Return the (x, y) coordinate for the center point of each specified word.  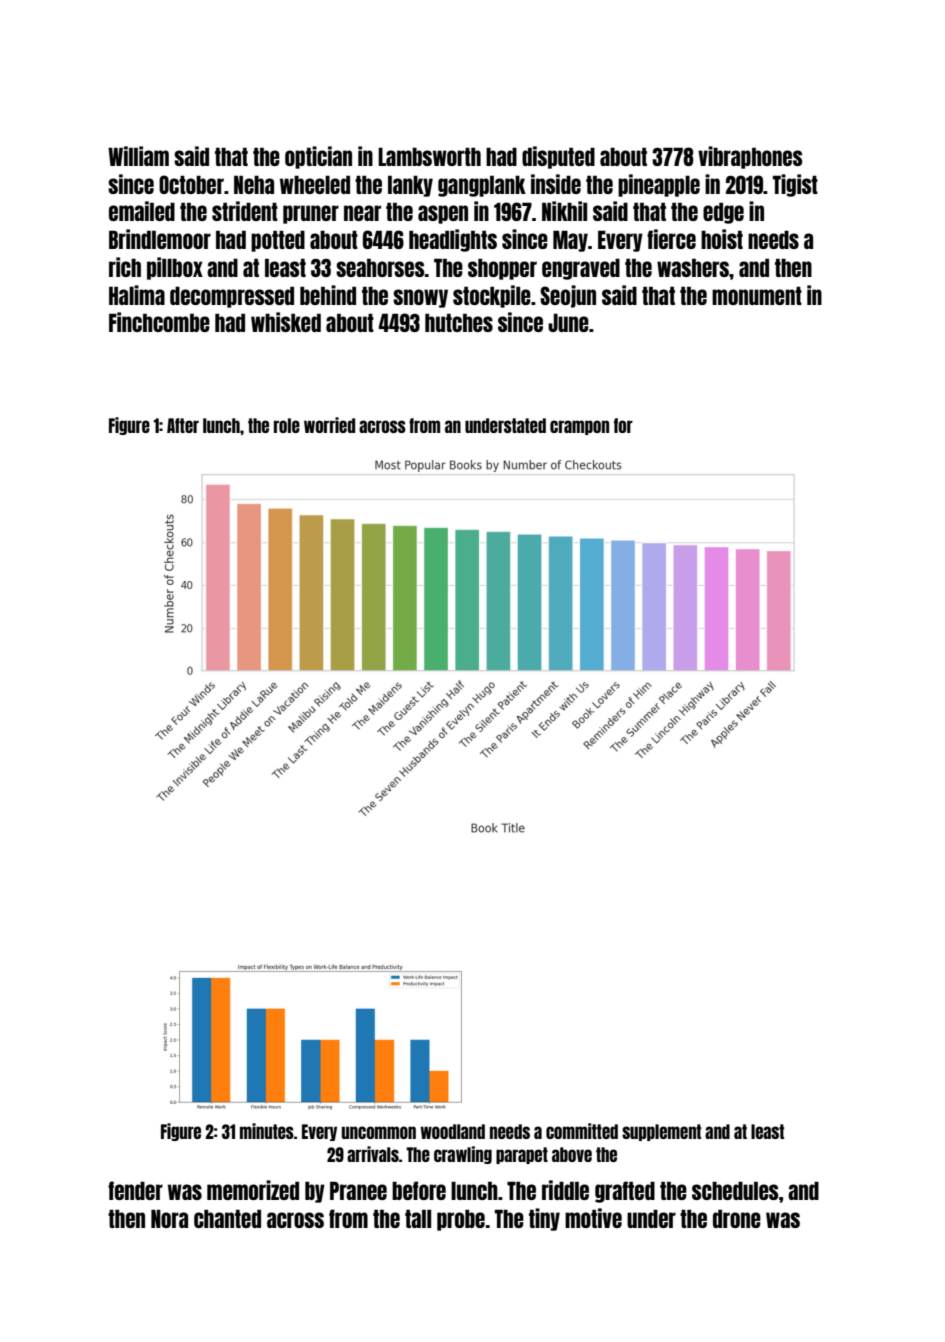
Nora (169, 1218)
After (183, 425)
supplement (661, 1132)
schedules (735, 1190)
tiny (544, 1219)
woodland (452, 1131)
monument (757, 295)
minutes (267, 1131)
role (287, 425)
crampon (579, 427)
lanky (410, 186)
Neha (254, 184)
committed (582, 1131)
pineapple (659, 185)
